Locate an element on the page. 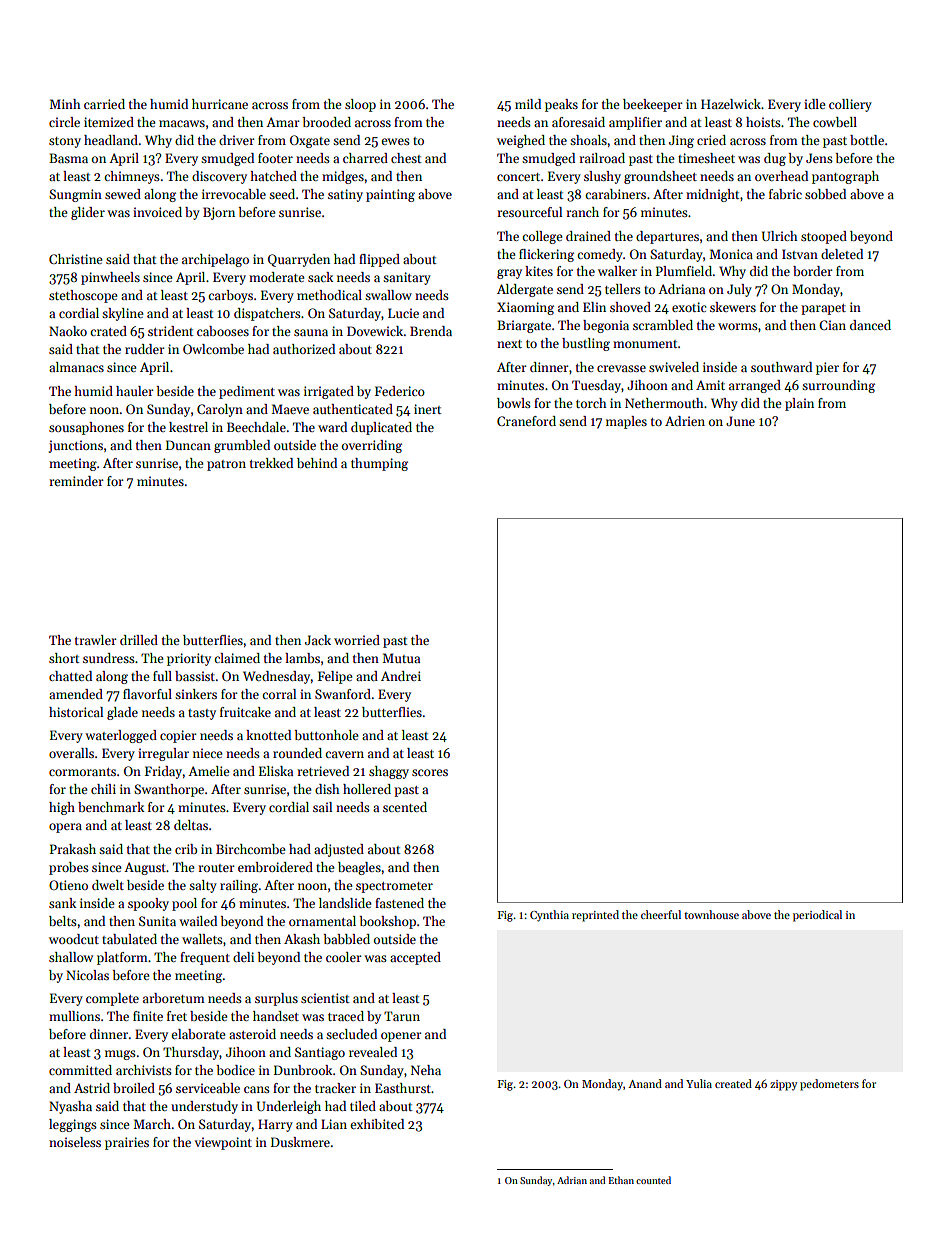 This image has width=952, height=1233. Eliska is located at coordinates (276, 771).
